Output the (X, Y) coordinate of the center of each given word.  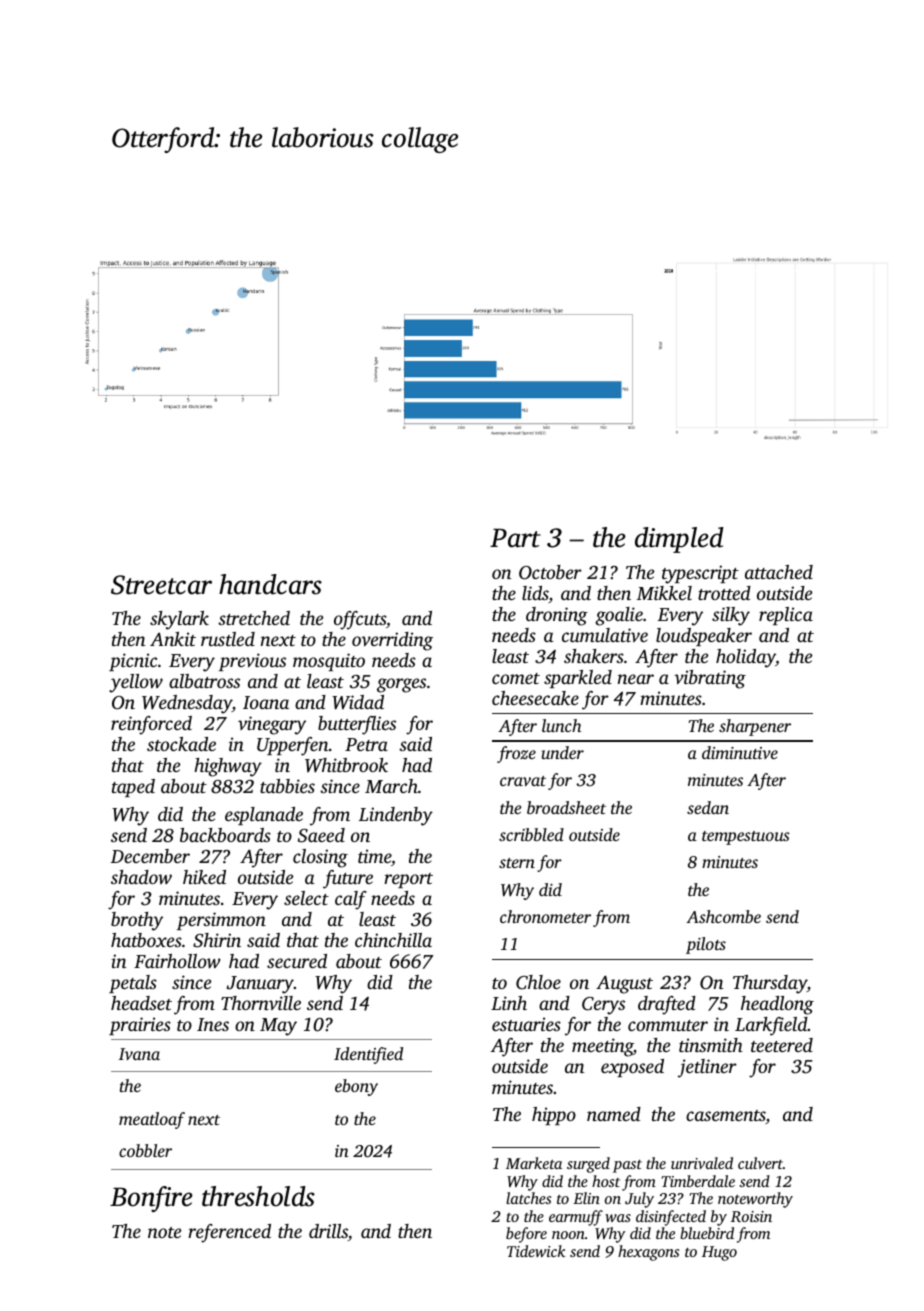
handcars (270, 584)
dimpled (679, 540)
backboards (225, 835)
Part (515, 538)
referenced (229, 1233)
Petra (366, 744)
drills (328, 1231)
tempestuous (746, 838)
